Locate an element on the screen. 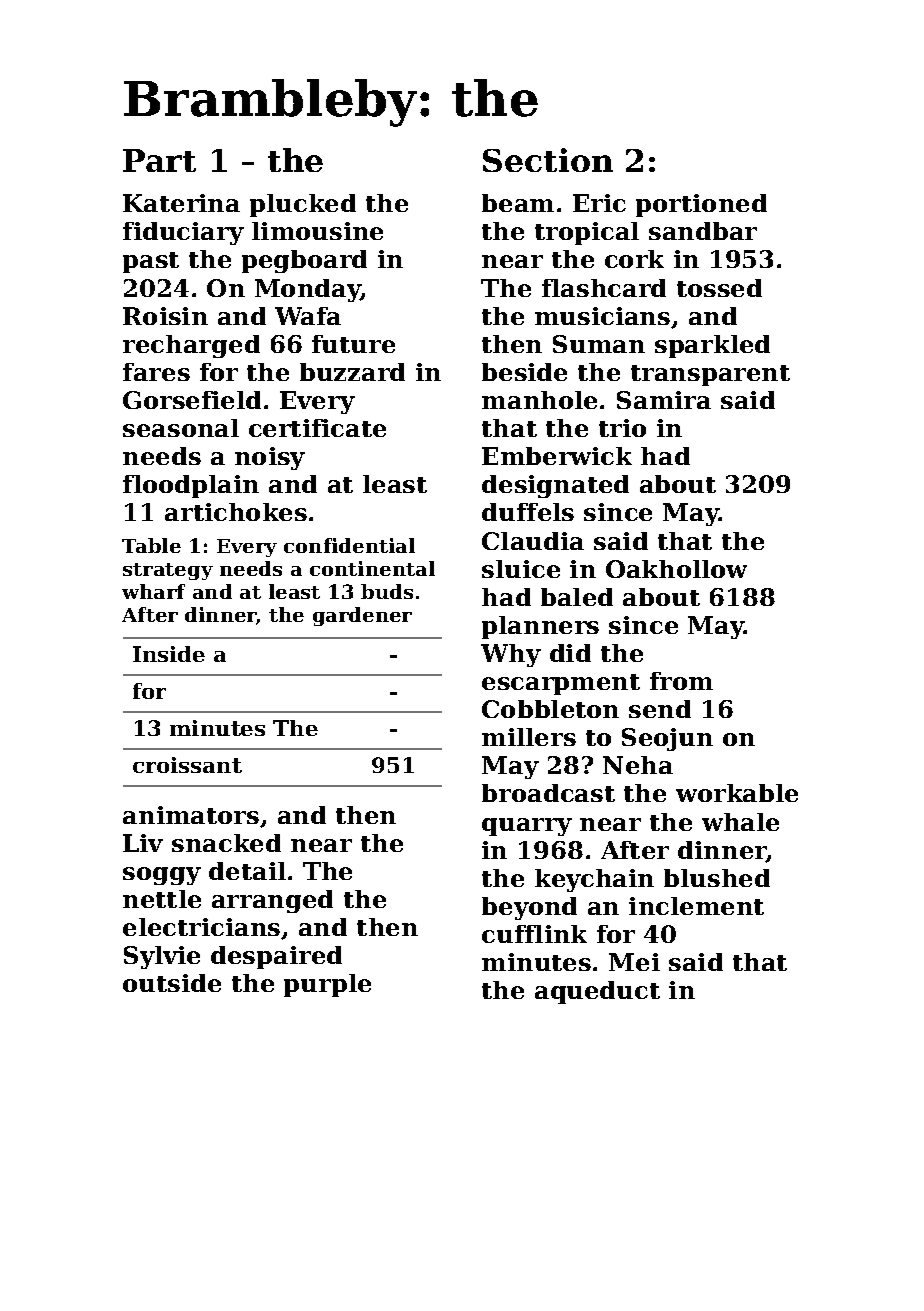  Seojun is located at coordinates (667, 739).
